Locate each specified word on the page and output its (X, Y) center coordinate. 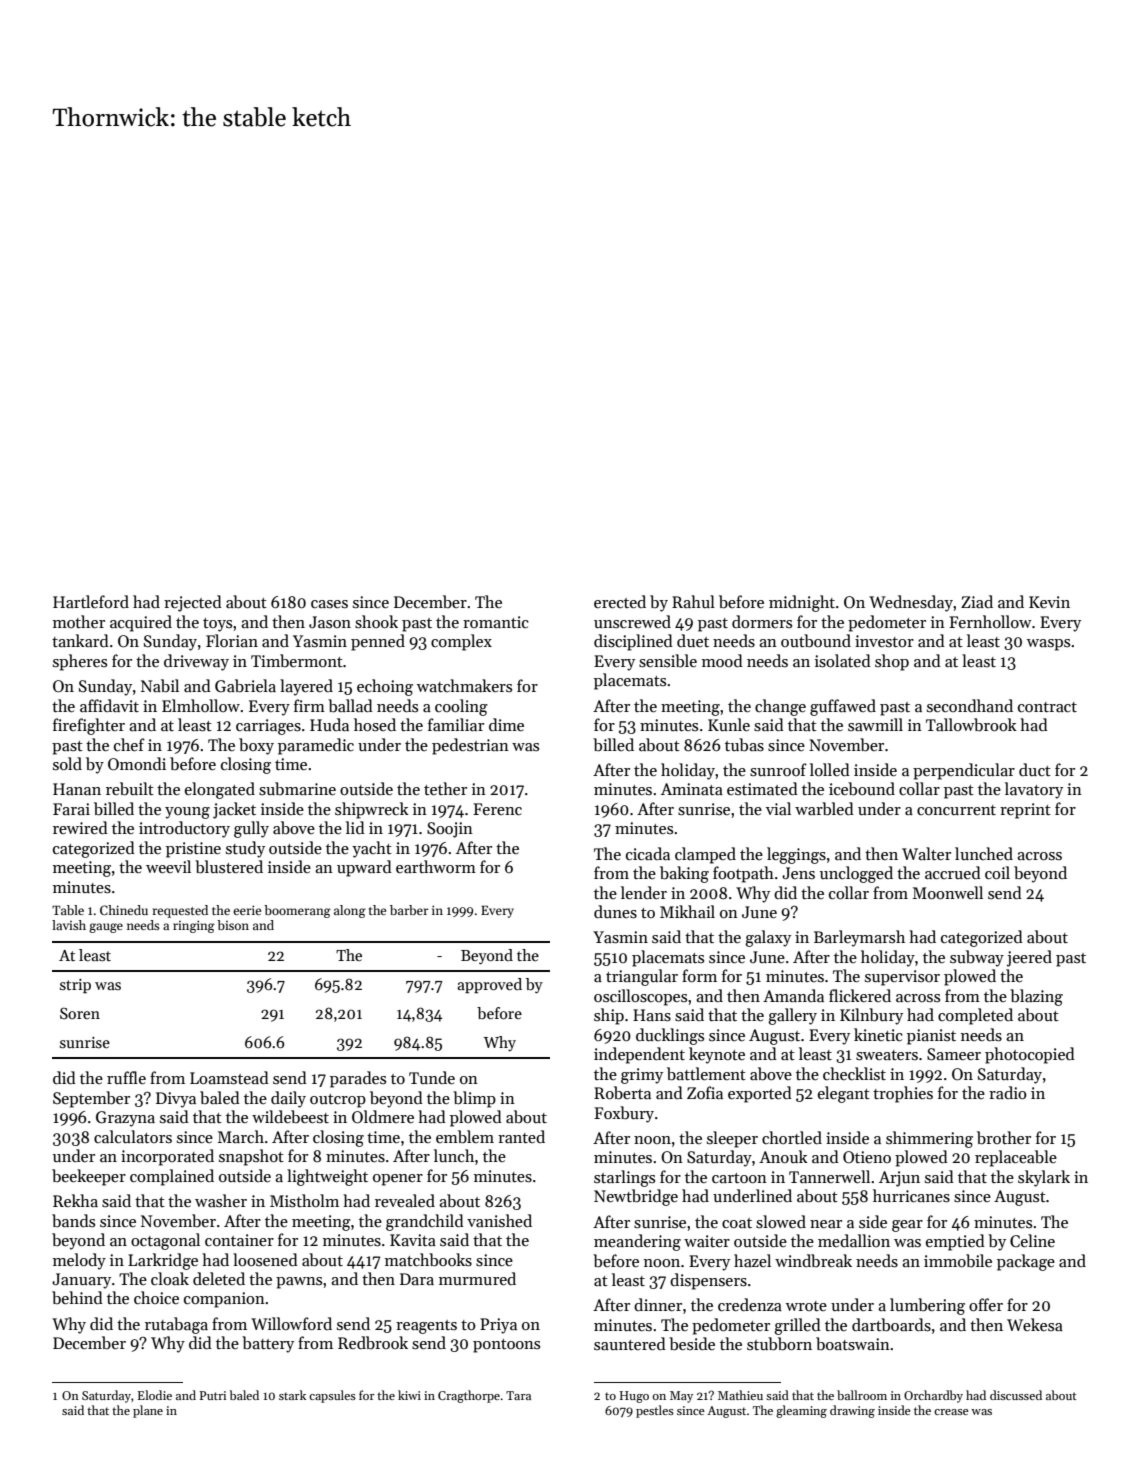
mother (79, 621)
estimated (762, 788)
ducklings (670, 1036)
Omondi (137, 764)
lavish (69, 925)
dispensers (708, 1281)
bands (73, 1220)
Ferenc (497, 809)
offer (986, 1304)
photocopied (1030, 1055)
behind (77, 1297)
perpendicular (964, 771)
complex (461, 642)
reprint (1025, 811)
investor (884, 641)
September (91, 1099)
